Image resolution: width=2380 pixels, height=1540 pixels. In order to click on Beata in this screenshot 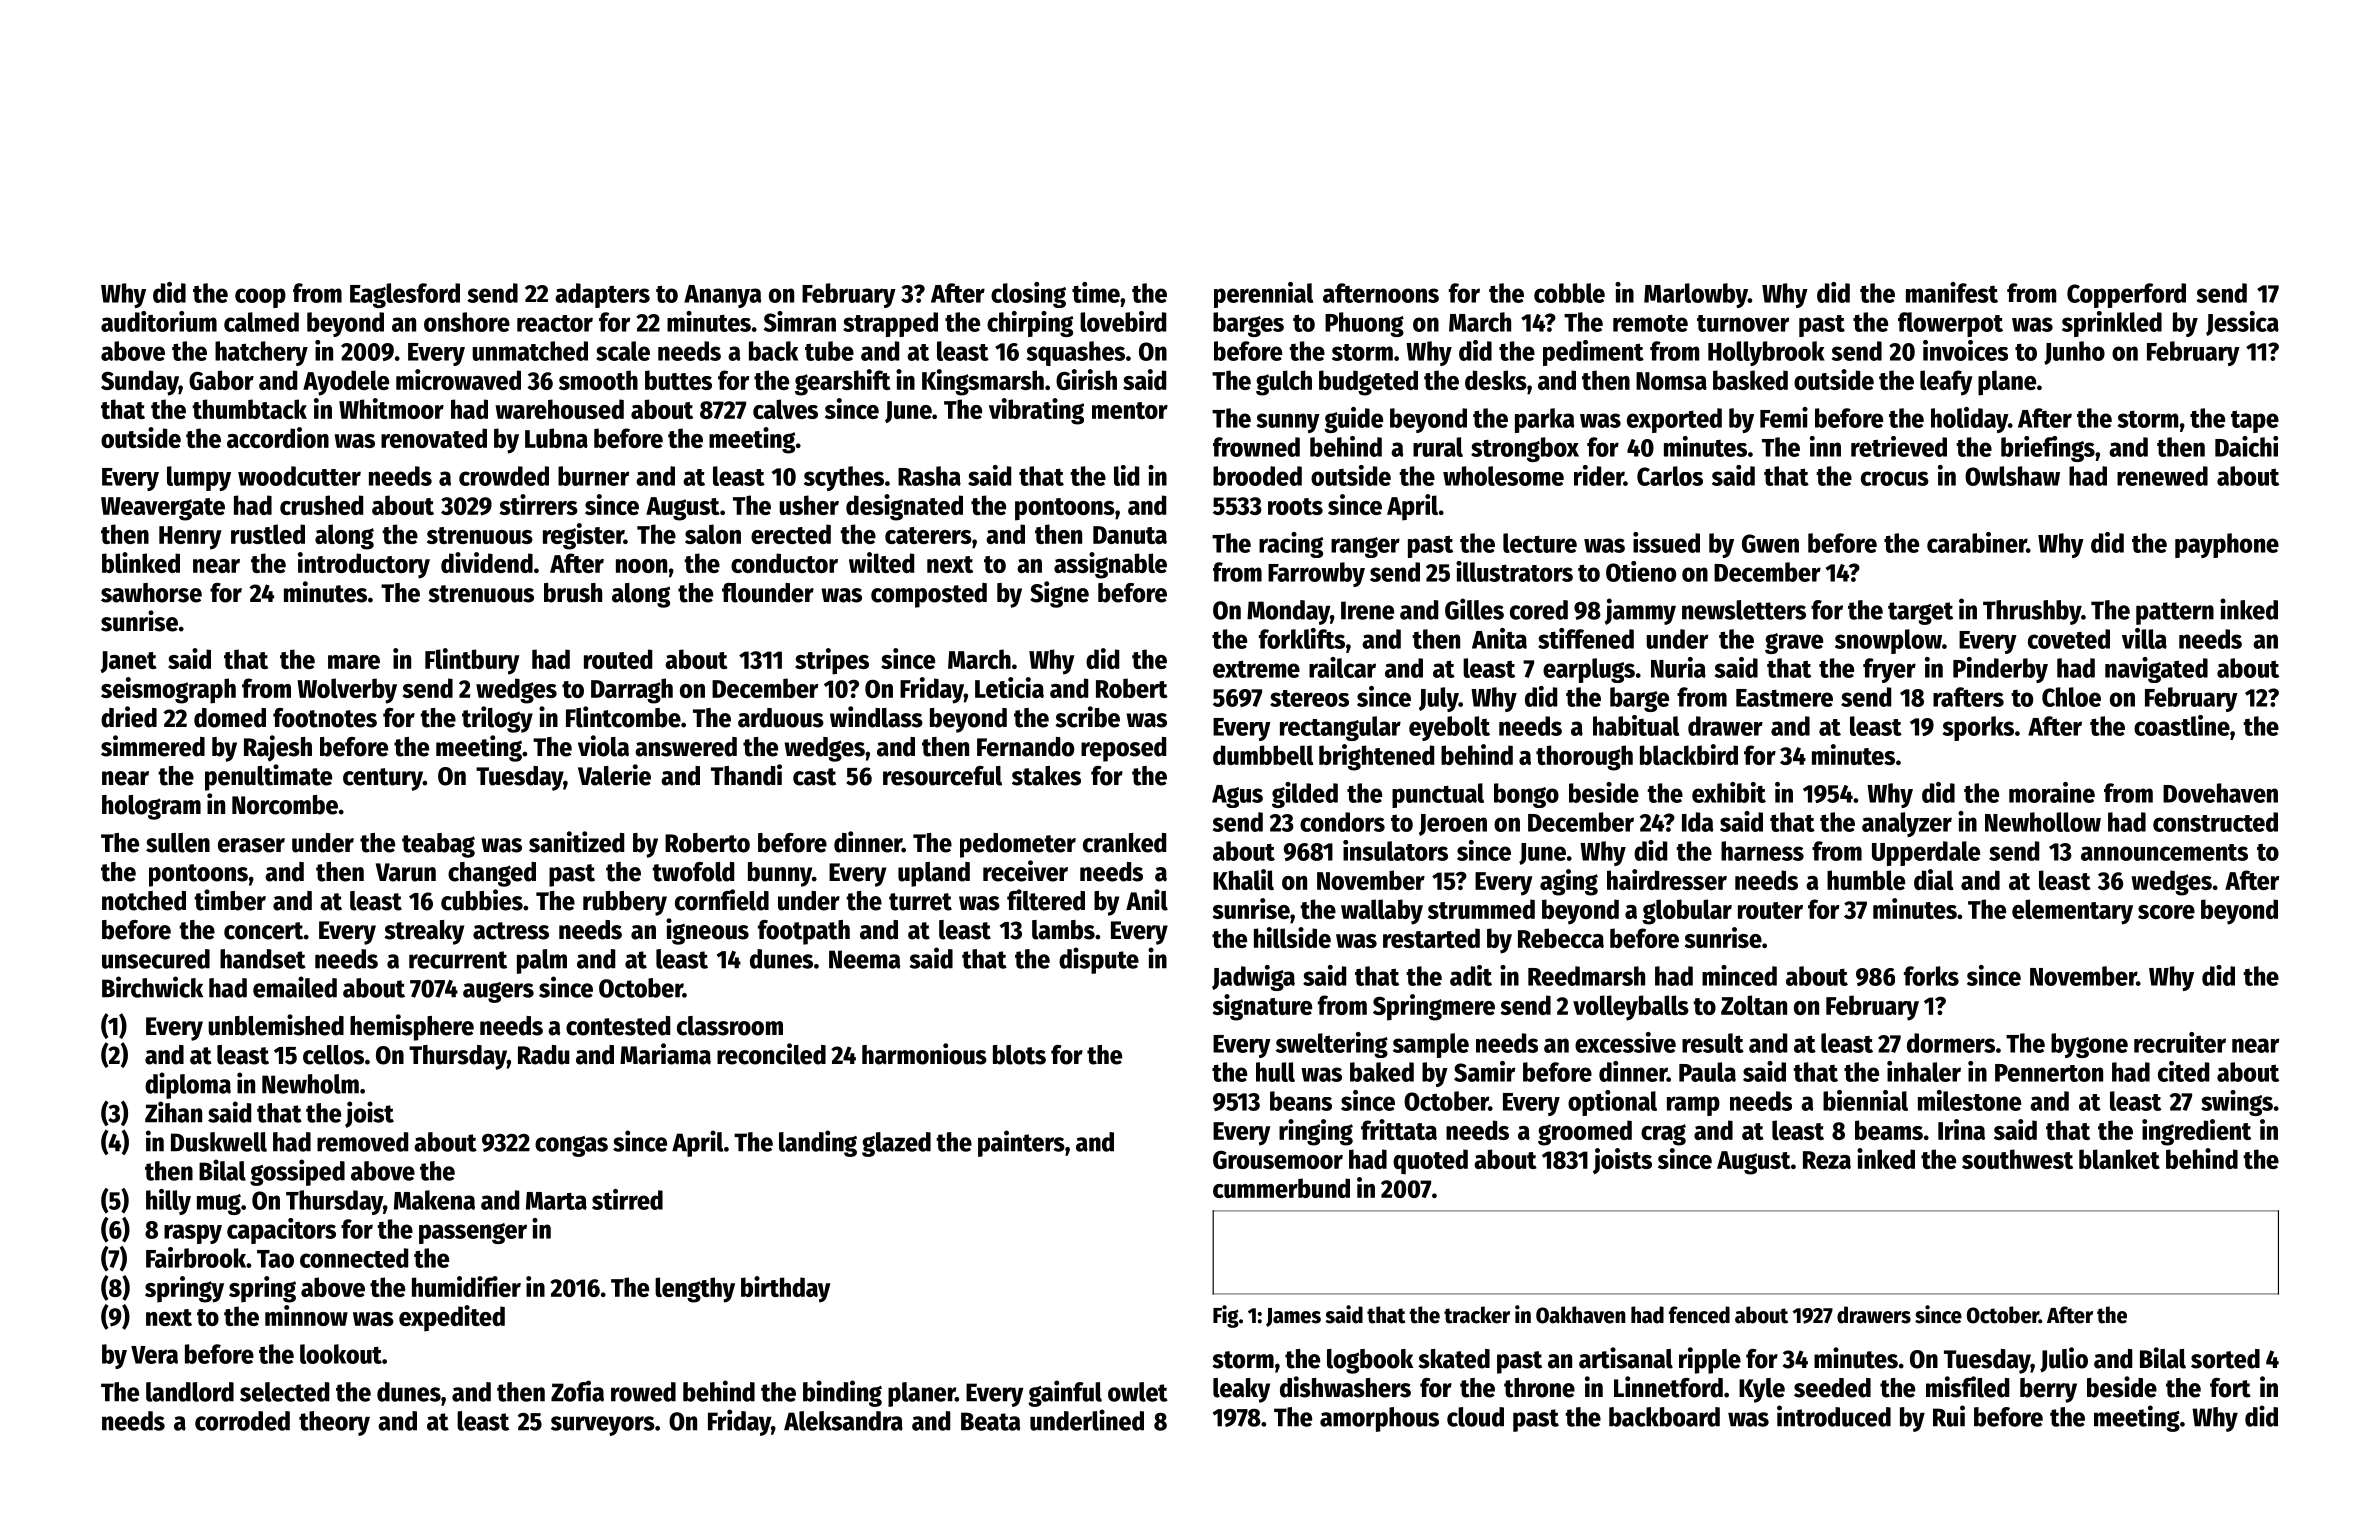, I will do `click(990, 1421)`.
